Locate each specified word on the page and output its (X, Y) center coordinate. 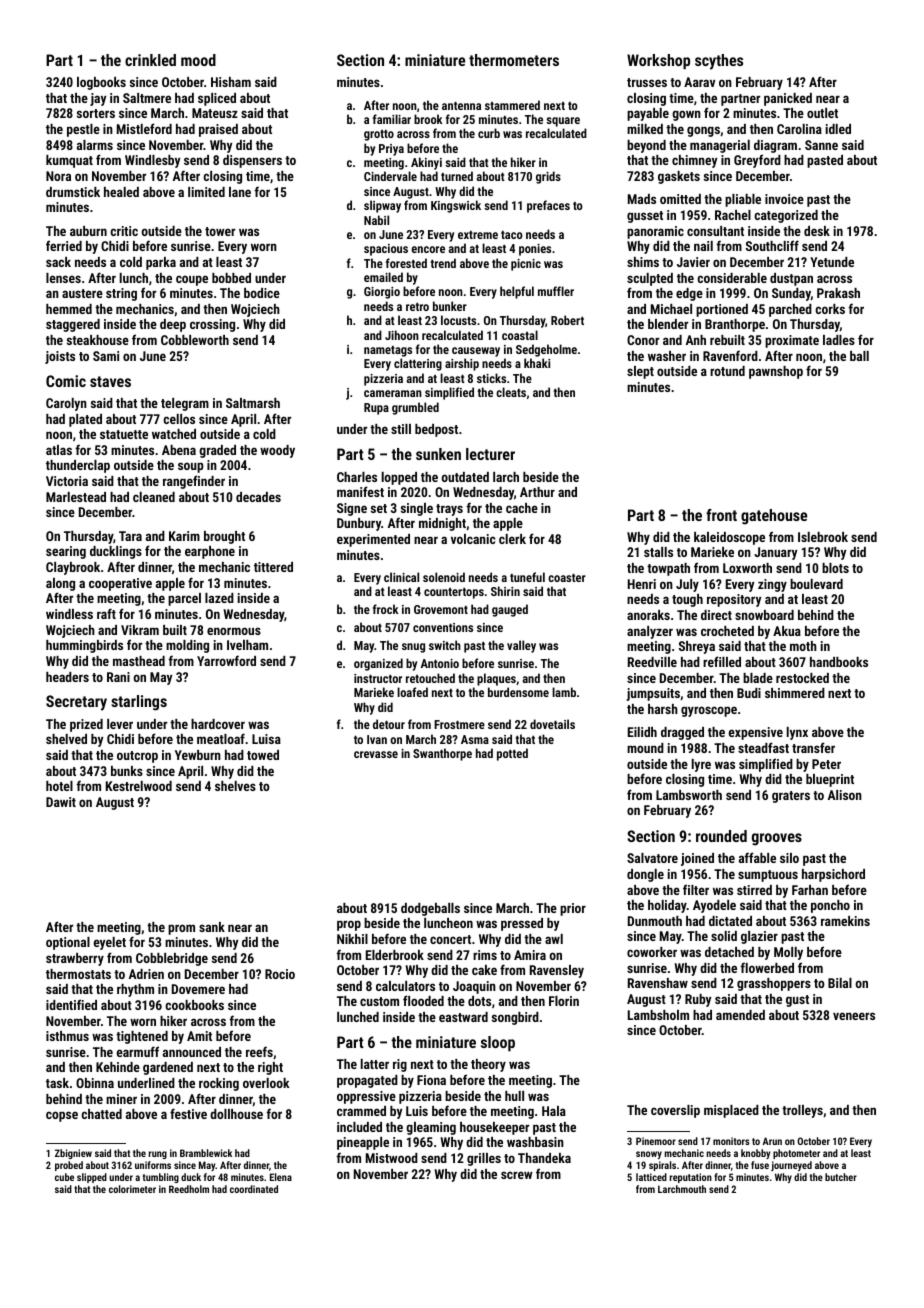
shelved (66, 739)
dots (479, 1001)
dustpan (791, 279)
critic (124, 231)
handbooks (839, 662)
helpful (517, 292)
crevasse (376, 754)
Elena (281, 1177)
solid (724, 936)
